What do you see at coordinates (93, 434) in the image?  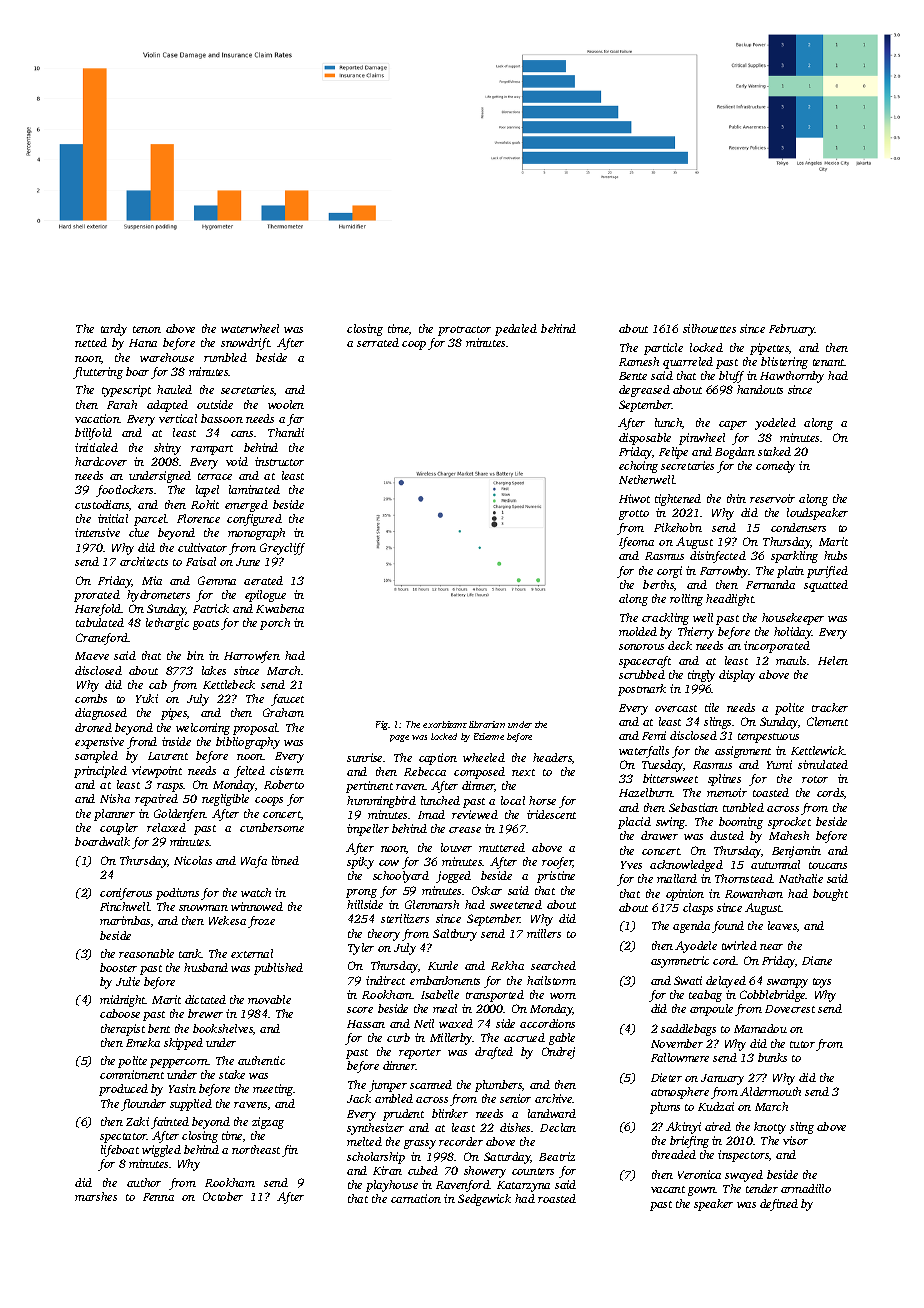 I see `billfold` at bounding box center [93, 434].
